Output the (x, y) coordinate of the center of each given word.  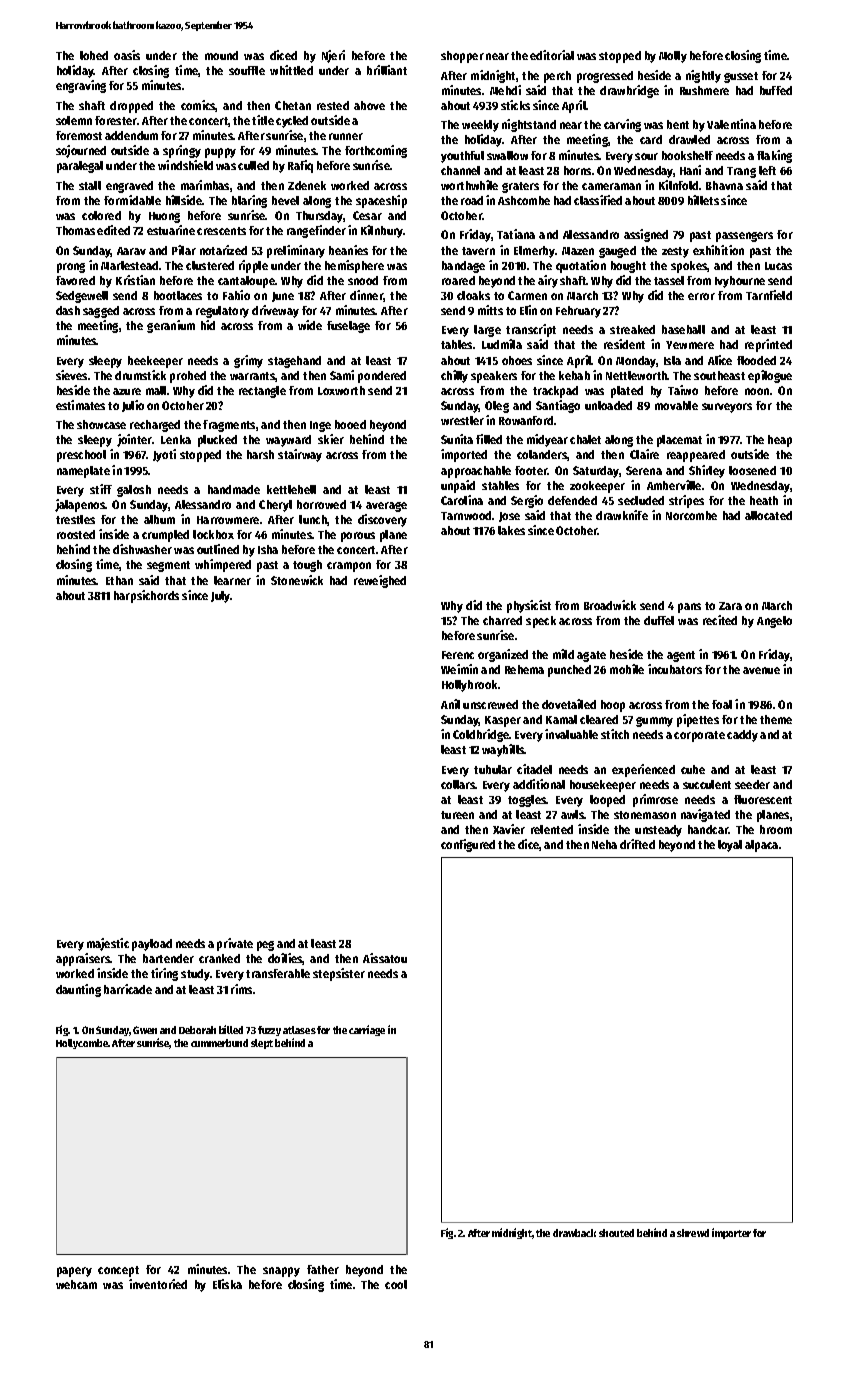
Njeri (333, 56)
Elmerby (535, 252)
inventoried (158, 1284)
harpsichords (146, 596)
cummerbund (219, 1043)
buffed (776, 90)
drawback (574, 1233)
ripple (253, 266)
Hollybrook (469, 686)
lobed (94, 55)
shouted (616, 1233)
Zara (730, 606)
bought (628, 267)
